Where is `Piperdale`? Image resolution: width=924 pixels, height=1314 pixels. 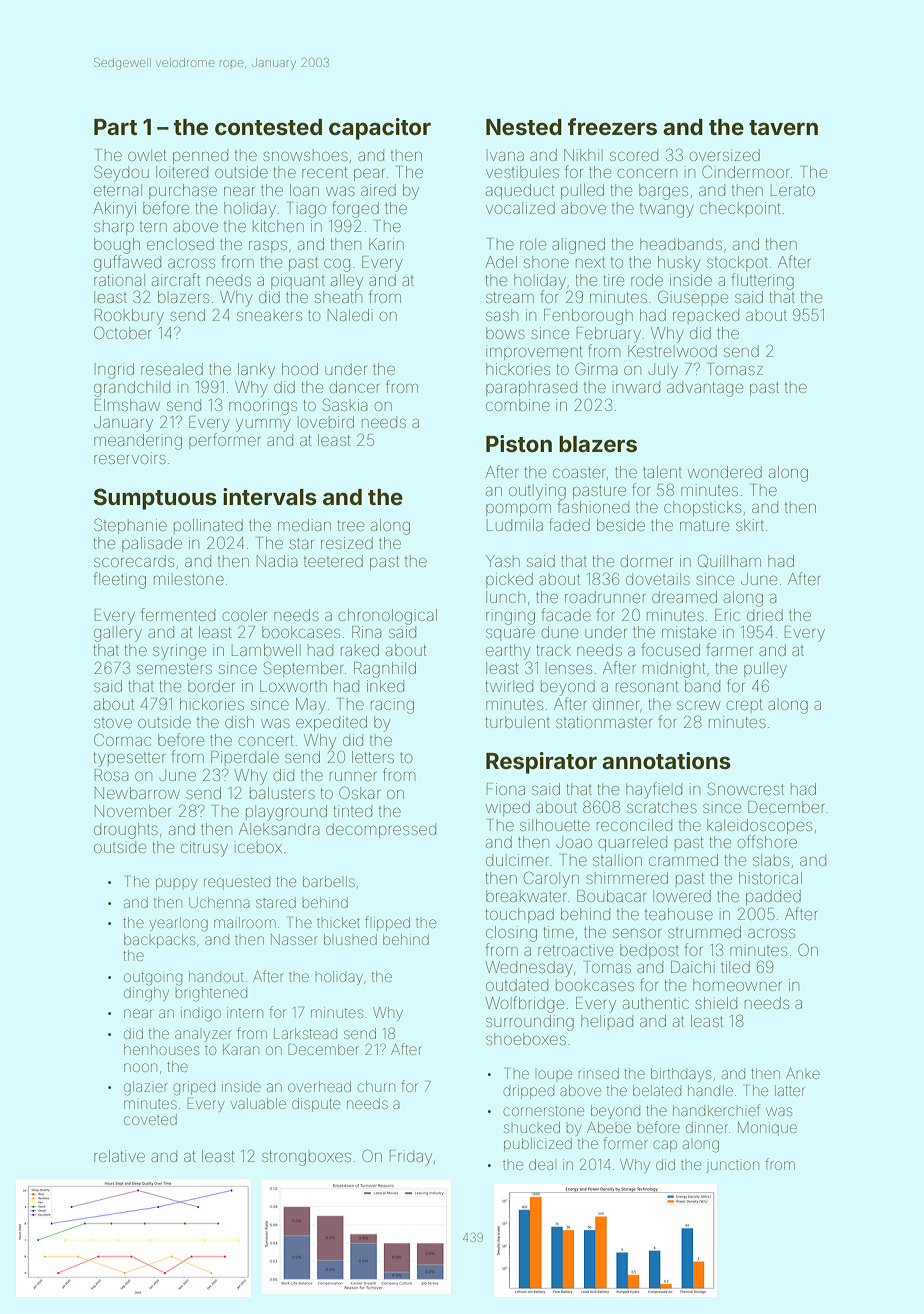 Piperdale is located at coordinates (245, 758).
